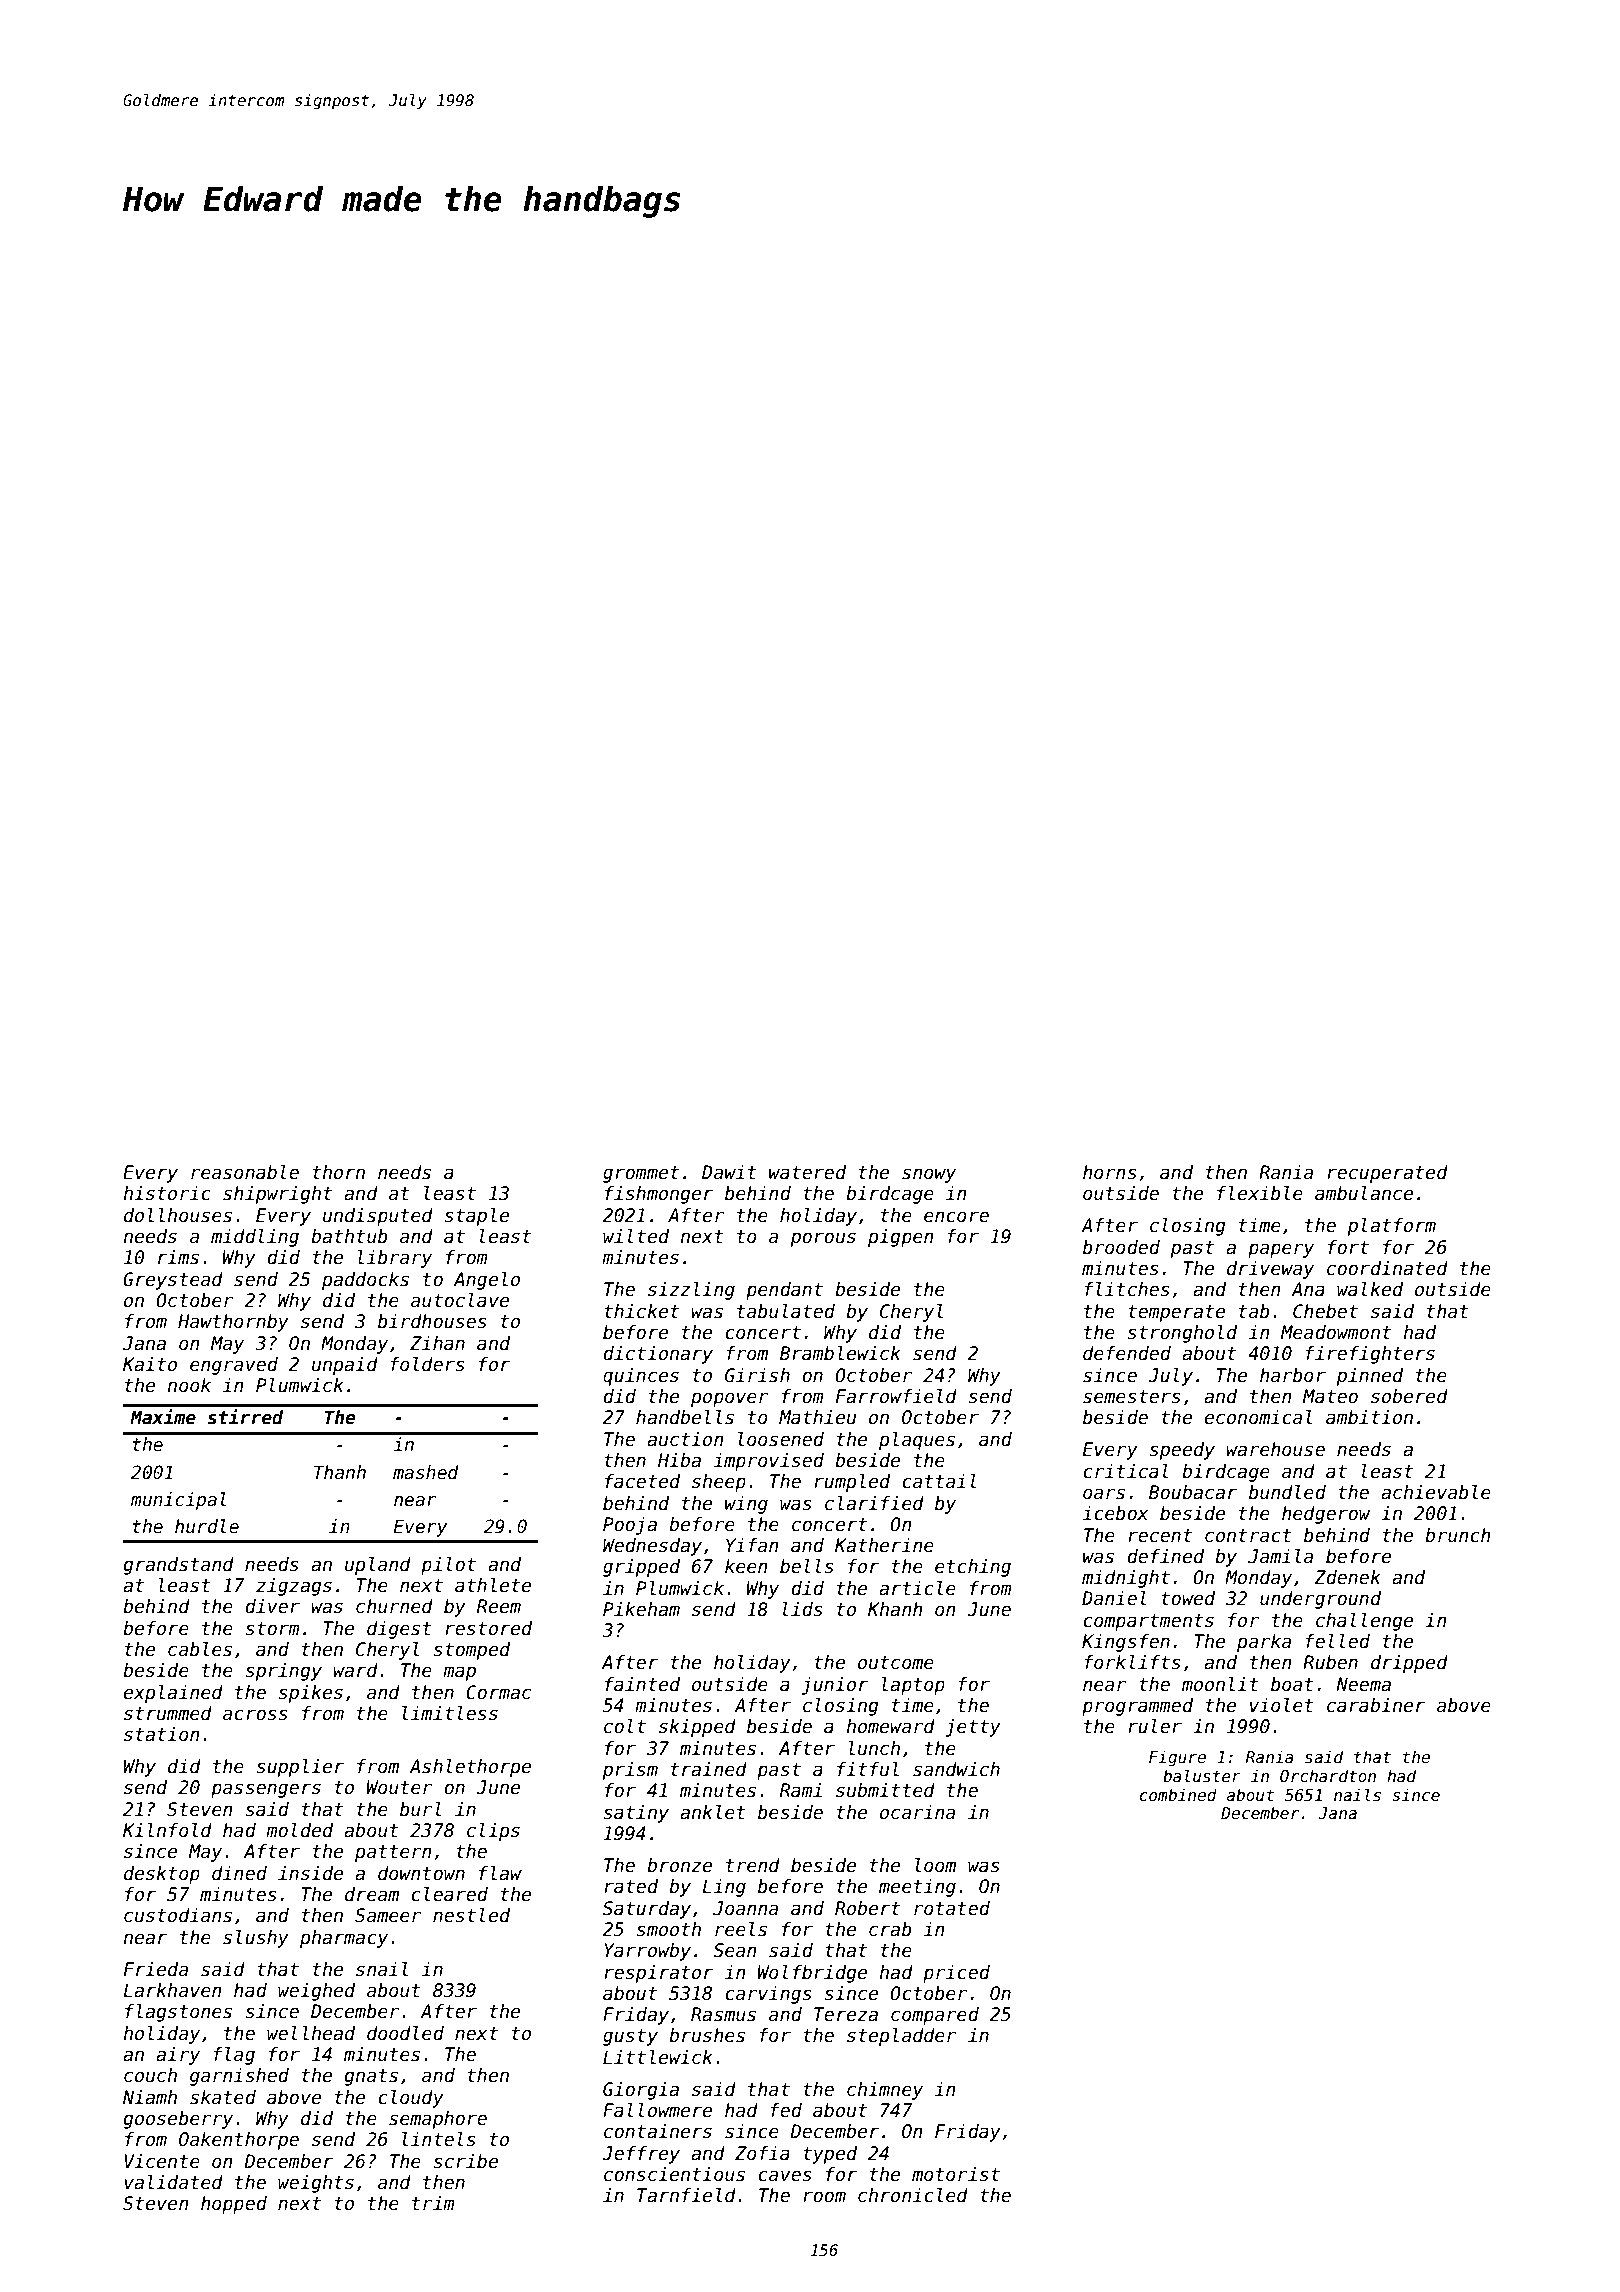  I want to click on pigpen, so click(900, 1238).
